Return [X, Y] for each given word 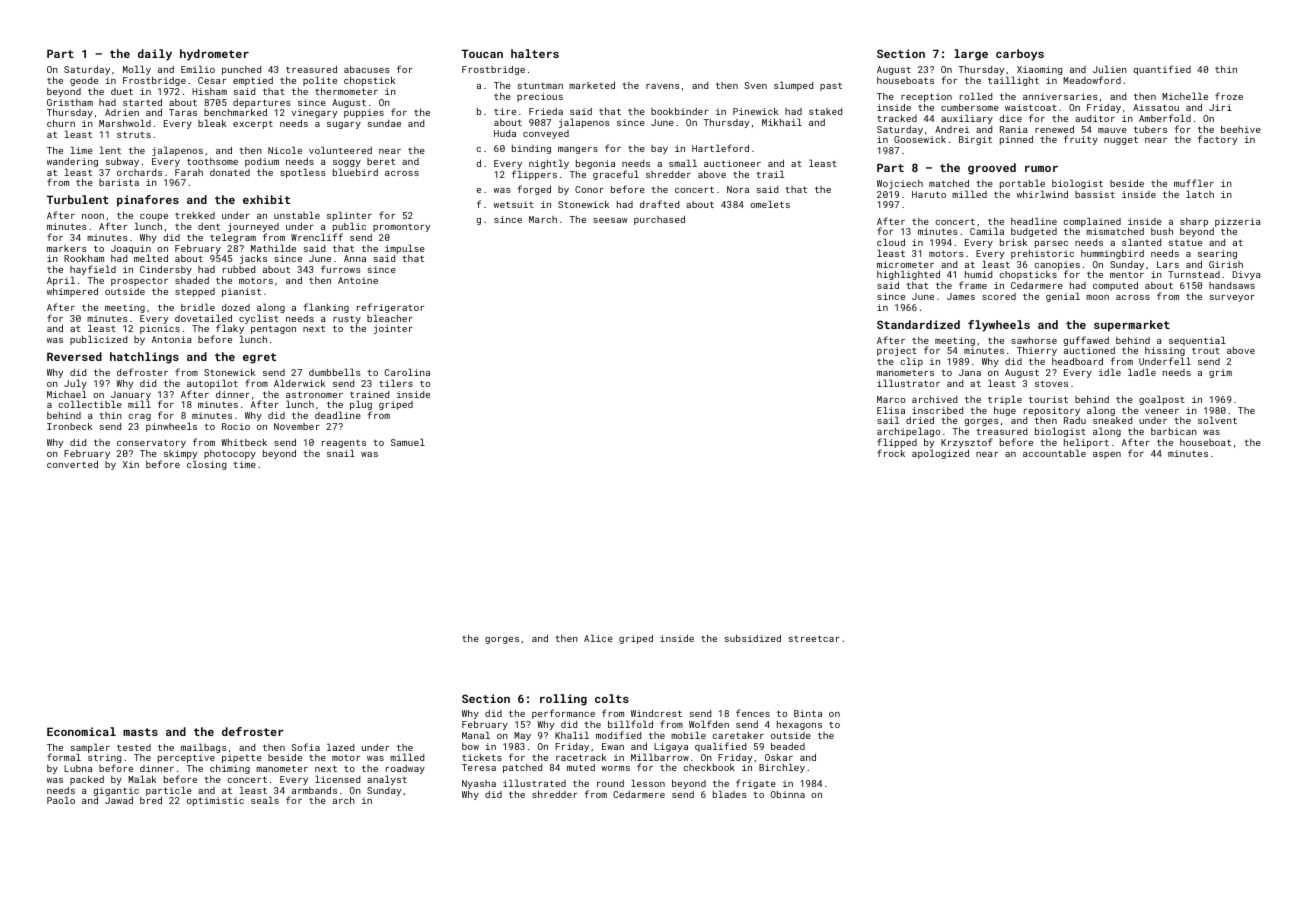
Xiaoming [1039, 70]
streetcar [814, 638]
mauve [1112, 130]
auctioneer [732, 163]
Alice [598, 638]
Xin [131, 464]
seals [265, 800]
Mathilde [273, 248]
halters [535, 53]
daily [155, 55]
